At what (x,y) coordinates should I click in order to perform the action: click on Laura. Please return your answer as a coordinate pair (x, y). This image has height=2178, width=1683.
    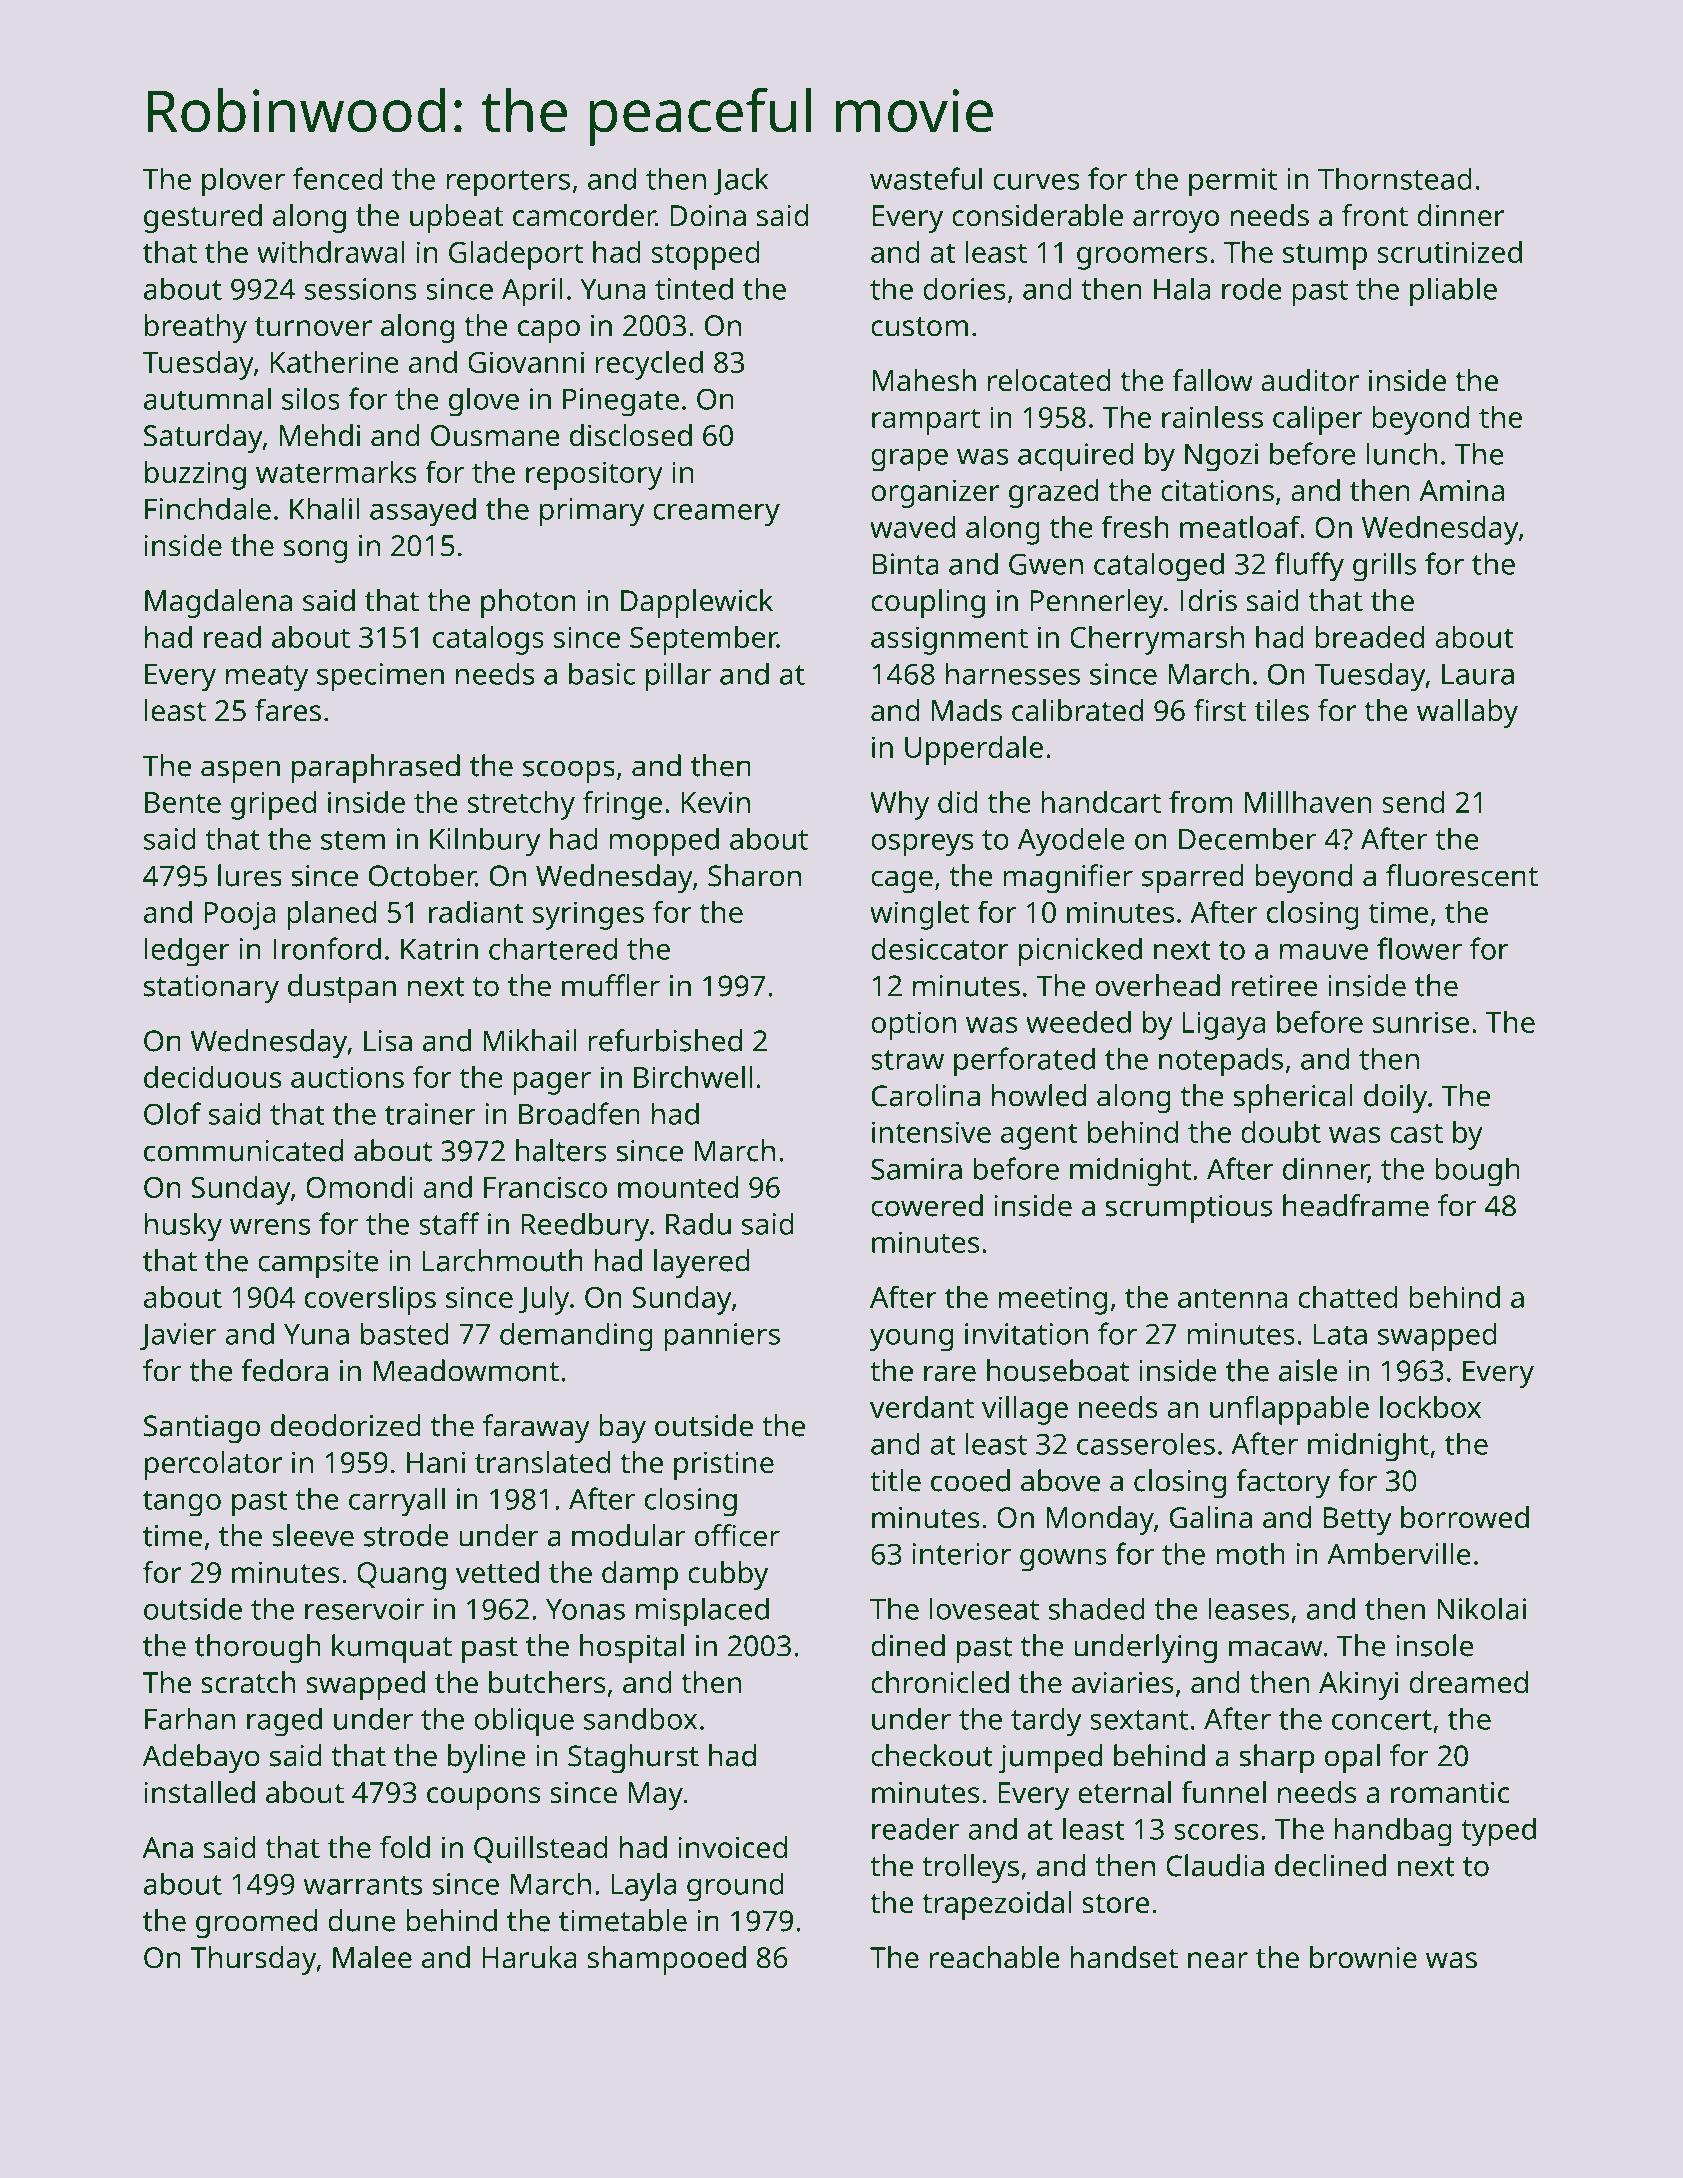
    Looking at the image, I should click on (1478, 674).
